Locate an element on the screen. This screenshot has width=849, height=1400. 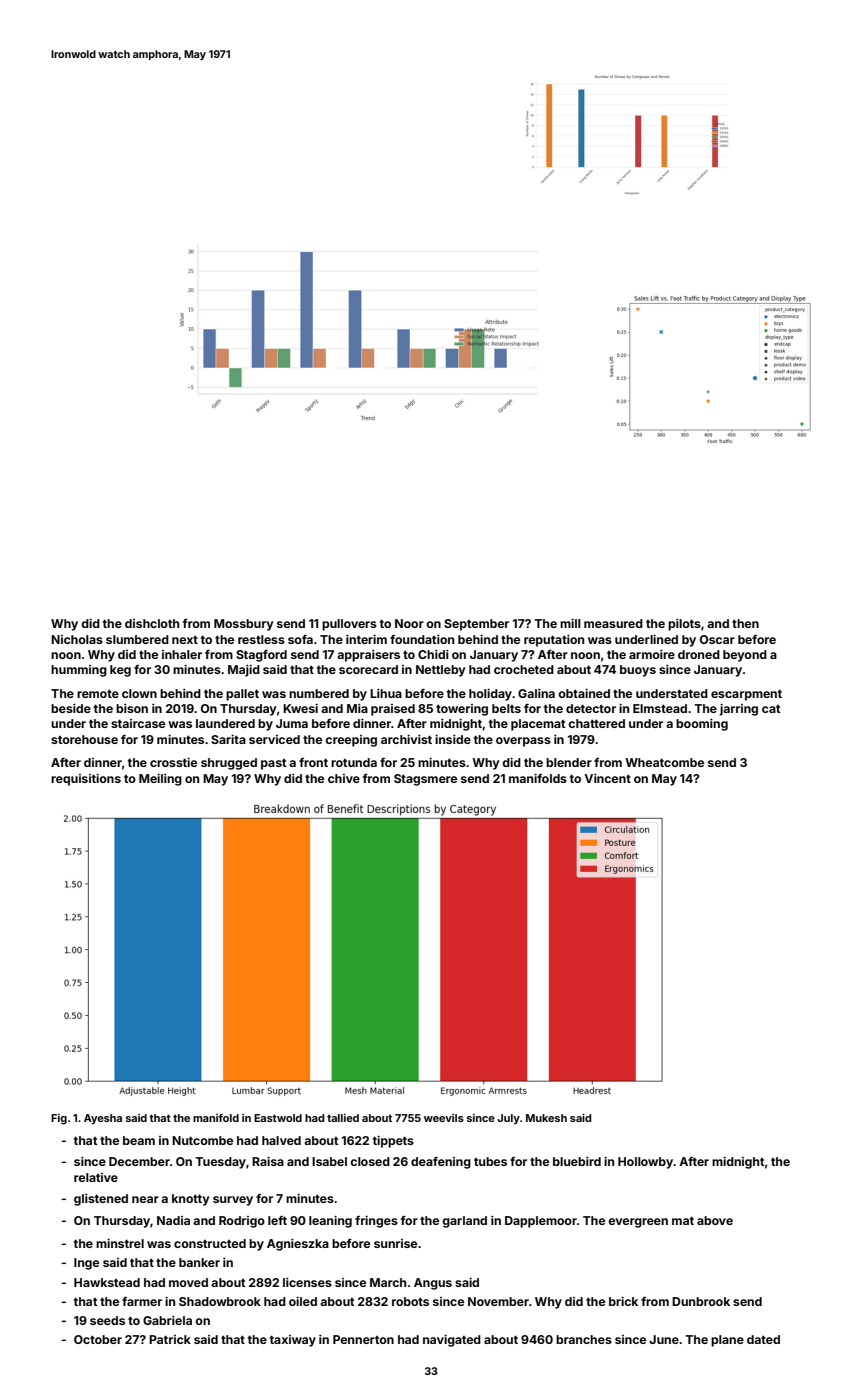
inside is located at coordinates (453, 739).
